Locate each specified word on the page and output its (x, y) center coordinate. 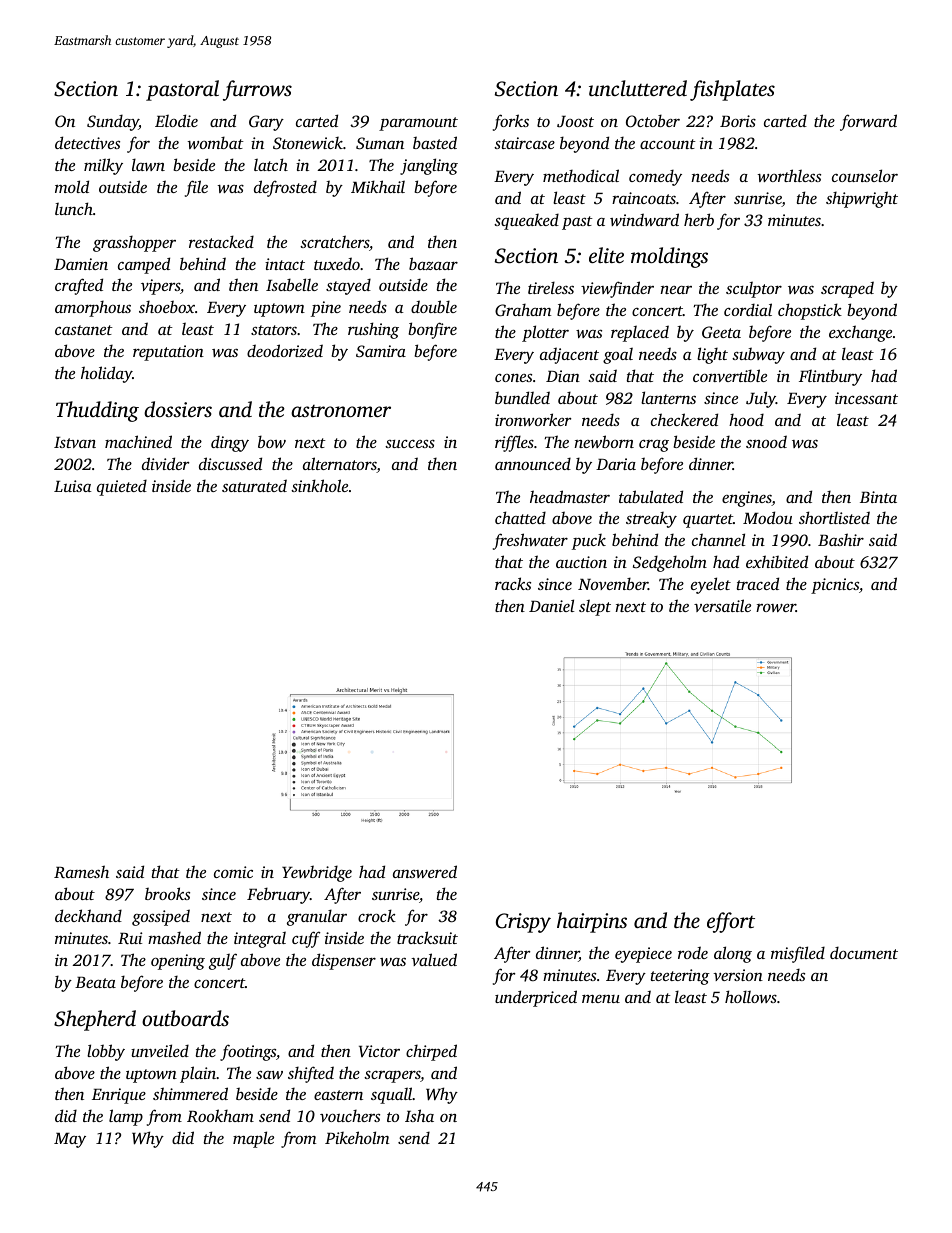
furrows (257, 90)
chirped (431, 1052)
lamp (126, 1117)
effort (731, 922)
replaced (640, 333)
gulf (223, 961)
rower (776, 607)
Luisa (73, 486)
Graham (523, 310)
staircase (524, 143)
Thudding (97, 411)
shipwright (862, 199)
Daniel (551, 605)
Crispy (523, 923)
